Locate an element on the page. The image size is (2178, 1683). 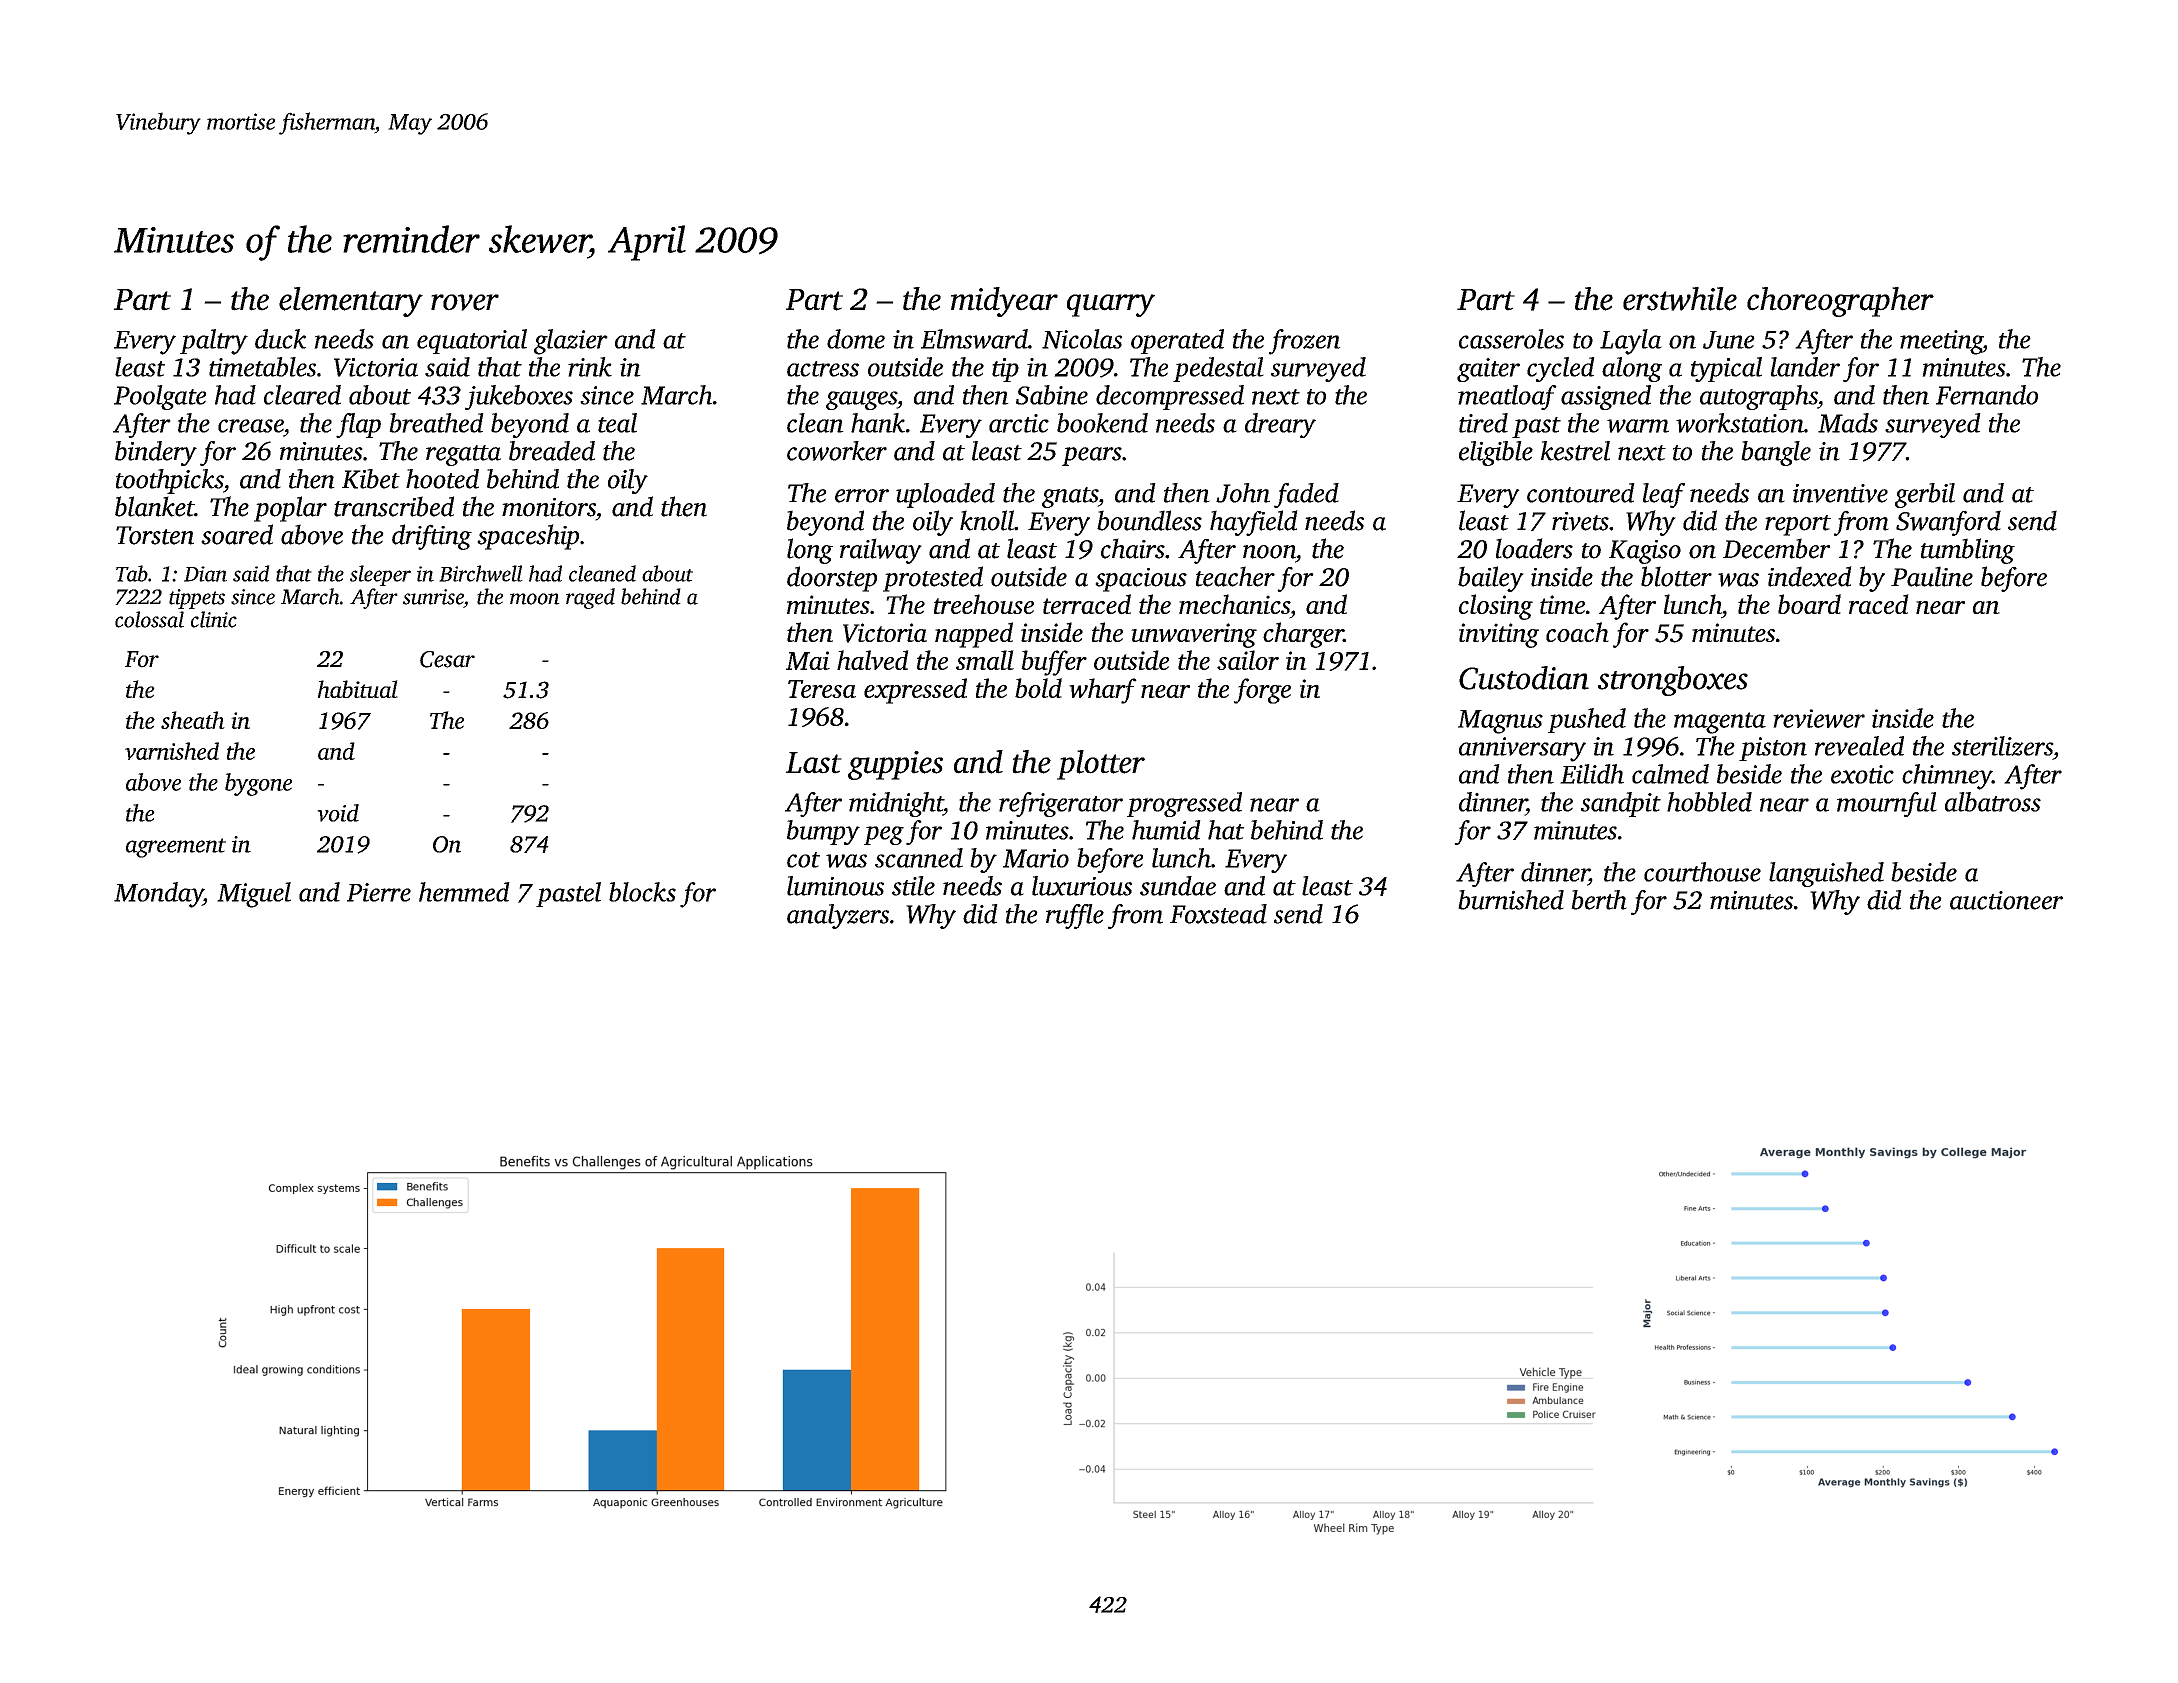
colossal is located at coordinates (149, 619).
